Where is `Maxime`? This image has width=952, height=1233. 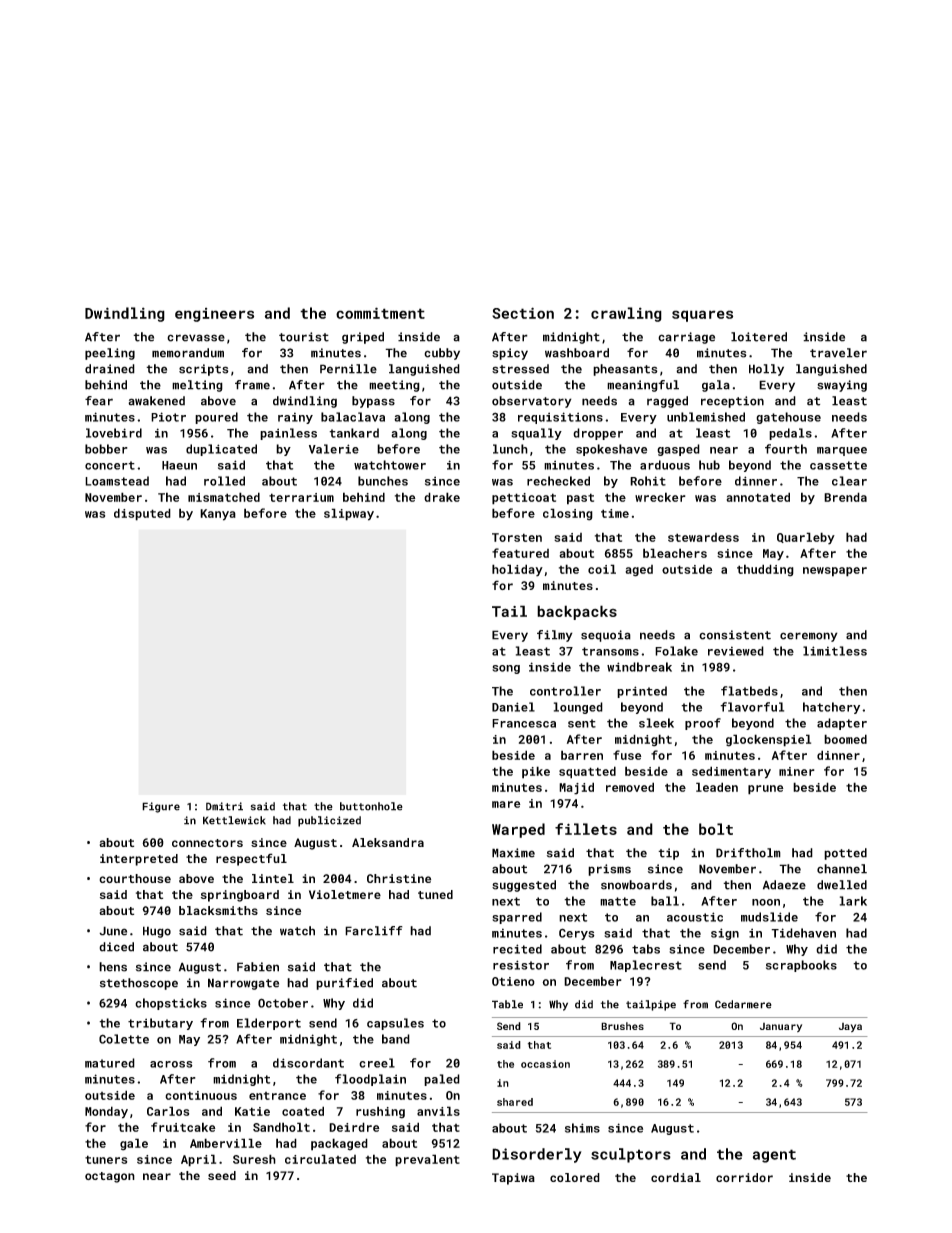 Maxime is located at coordinates (513, 853).
